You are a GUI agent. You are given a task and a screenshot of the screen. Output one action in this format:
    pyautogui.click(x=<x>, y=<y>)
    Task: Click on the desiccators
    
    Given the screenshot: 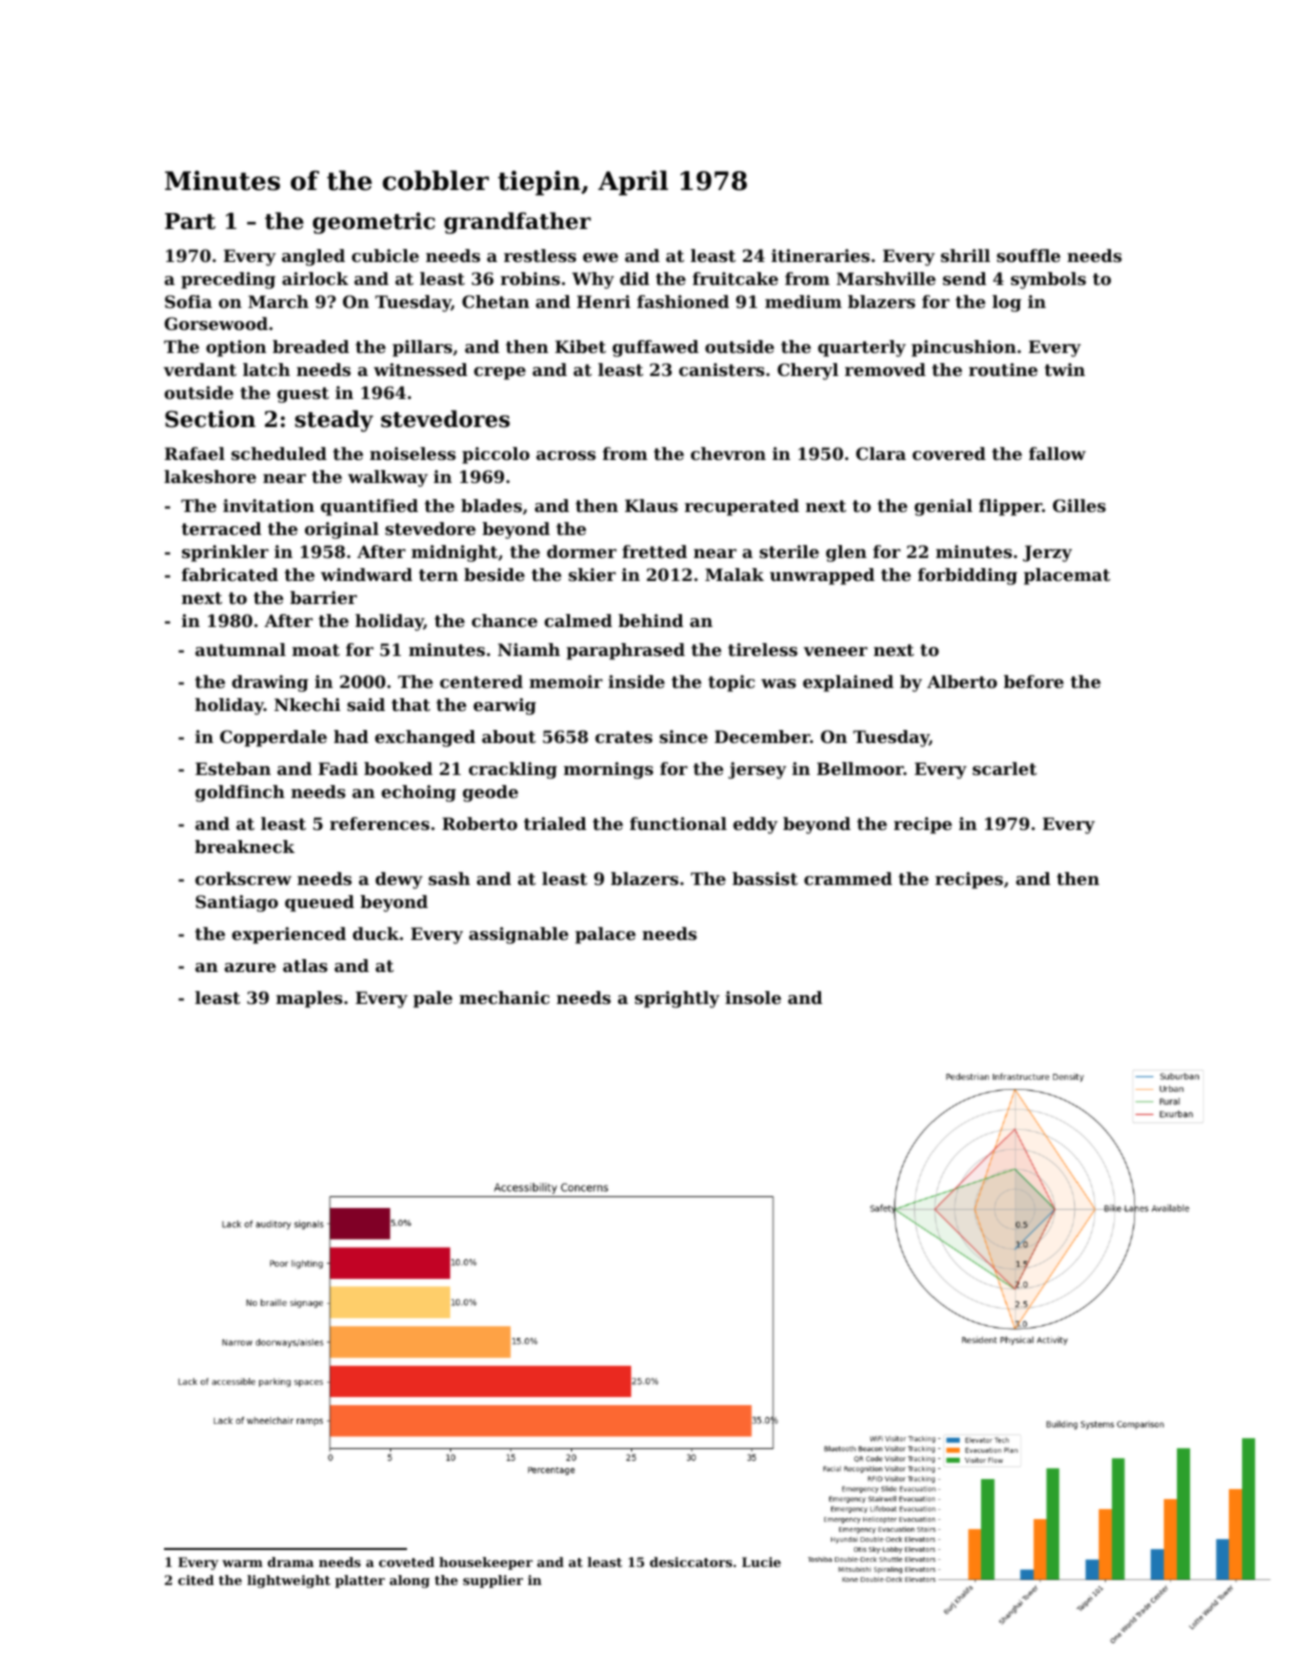 What is the action you would take?
    pyautogui.click(x=691, y=1562)
